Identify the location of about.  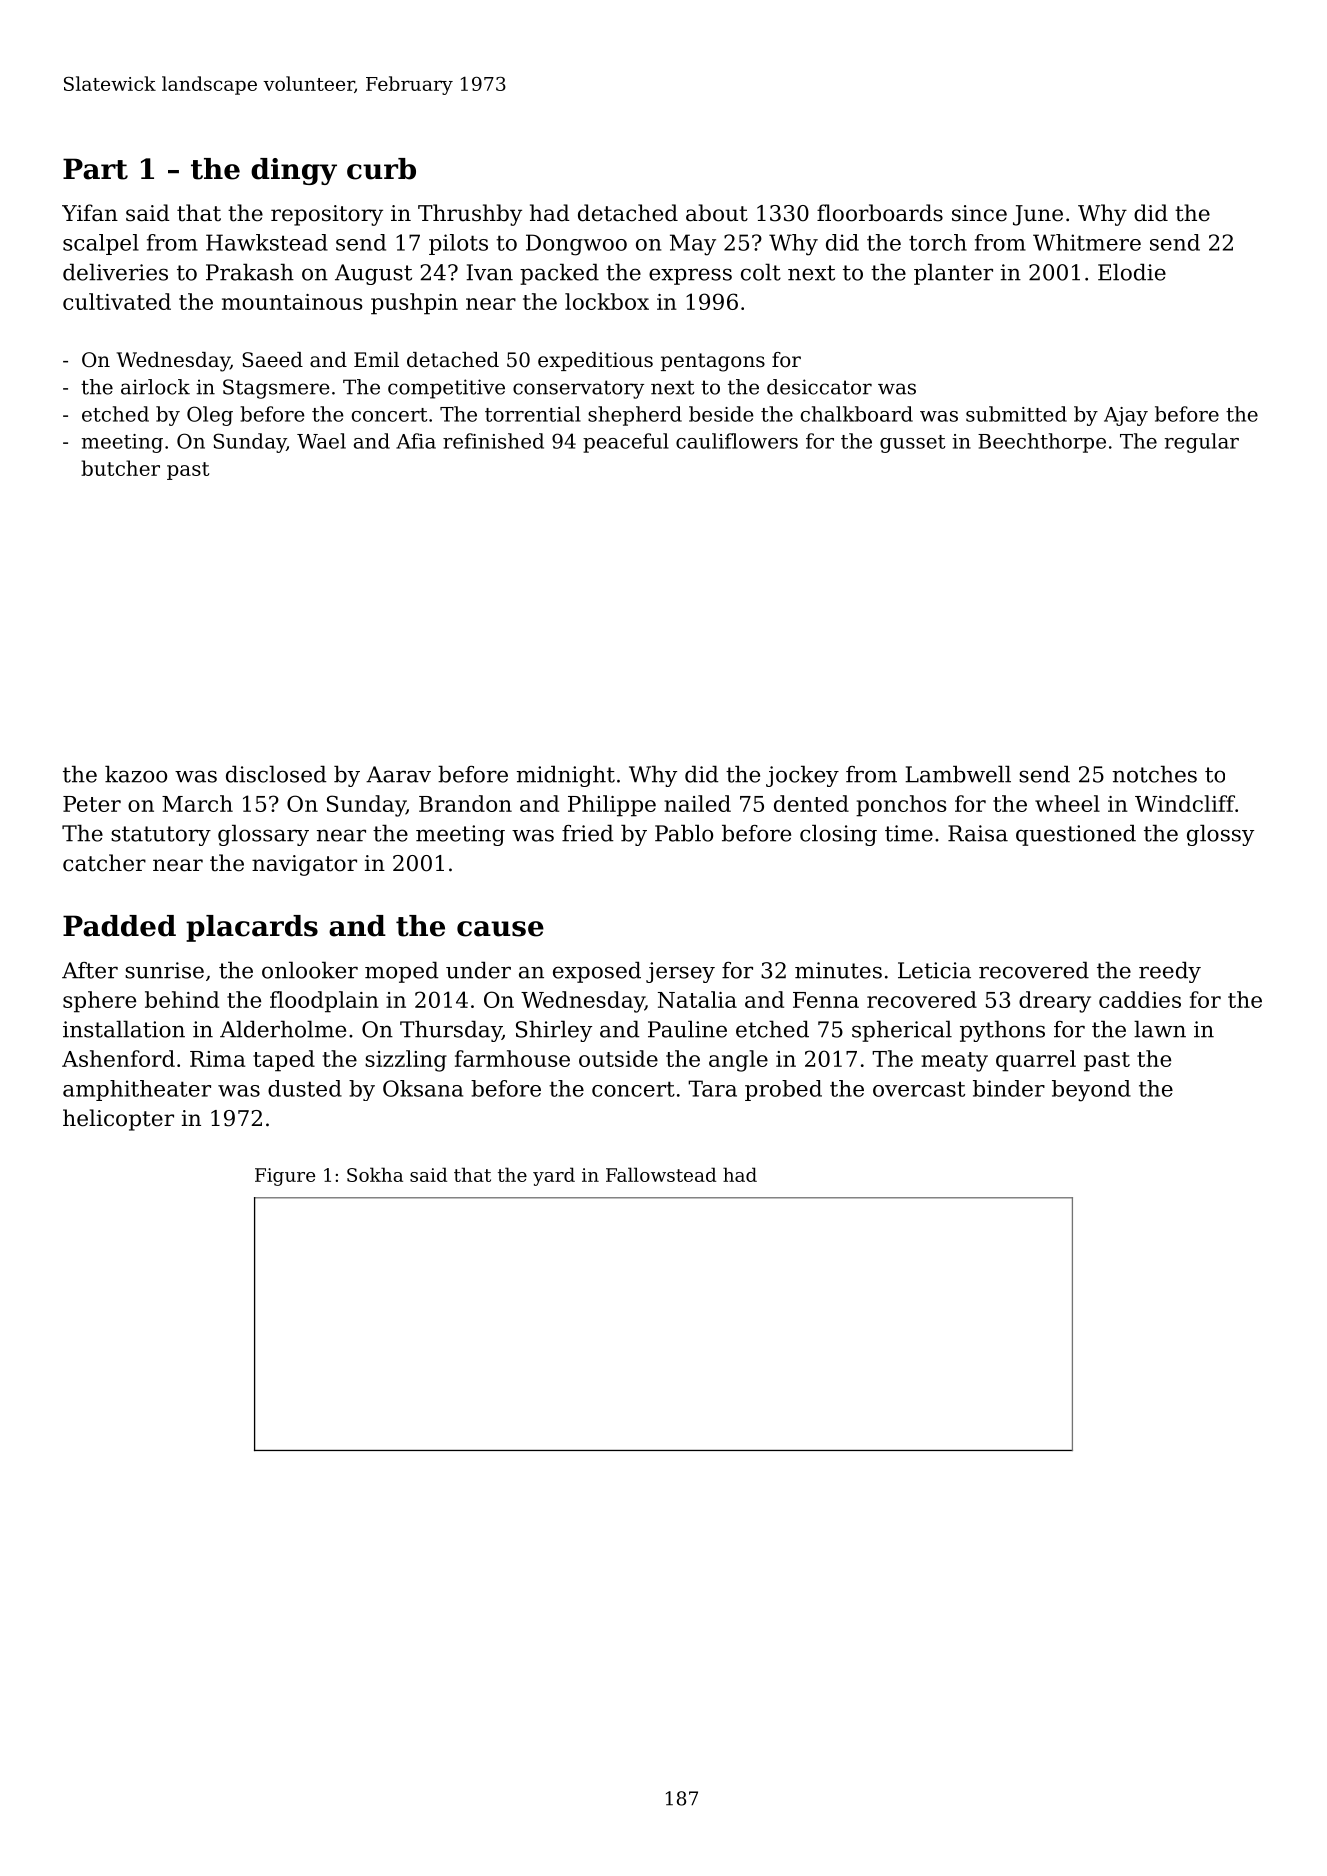
(717, 213).
